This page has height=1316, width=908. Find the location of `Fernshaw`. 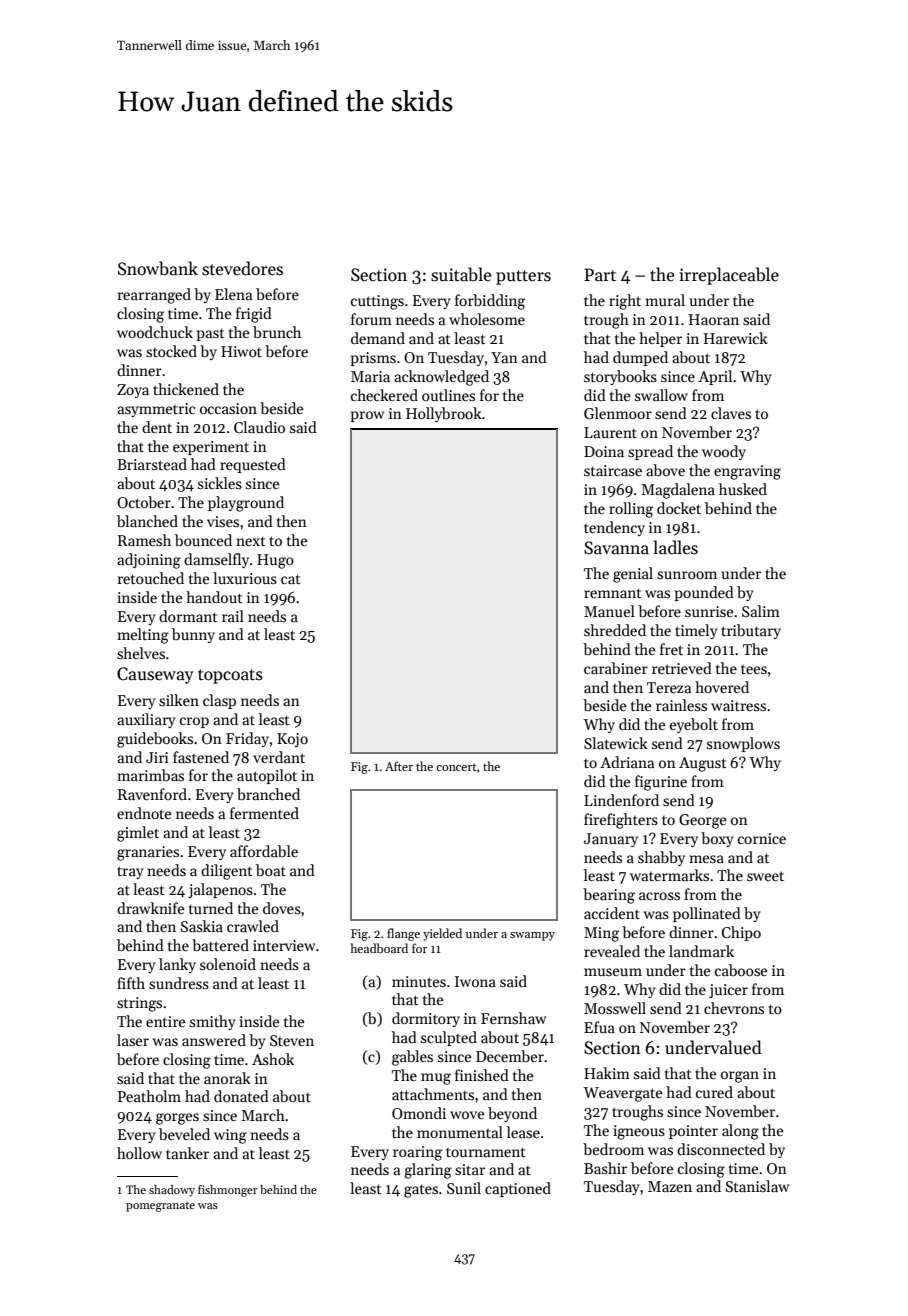

Fernshaw is located at coordinates (513, 1018).
